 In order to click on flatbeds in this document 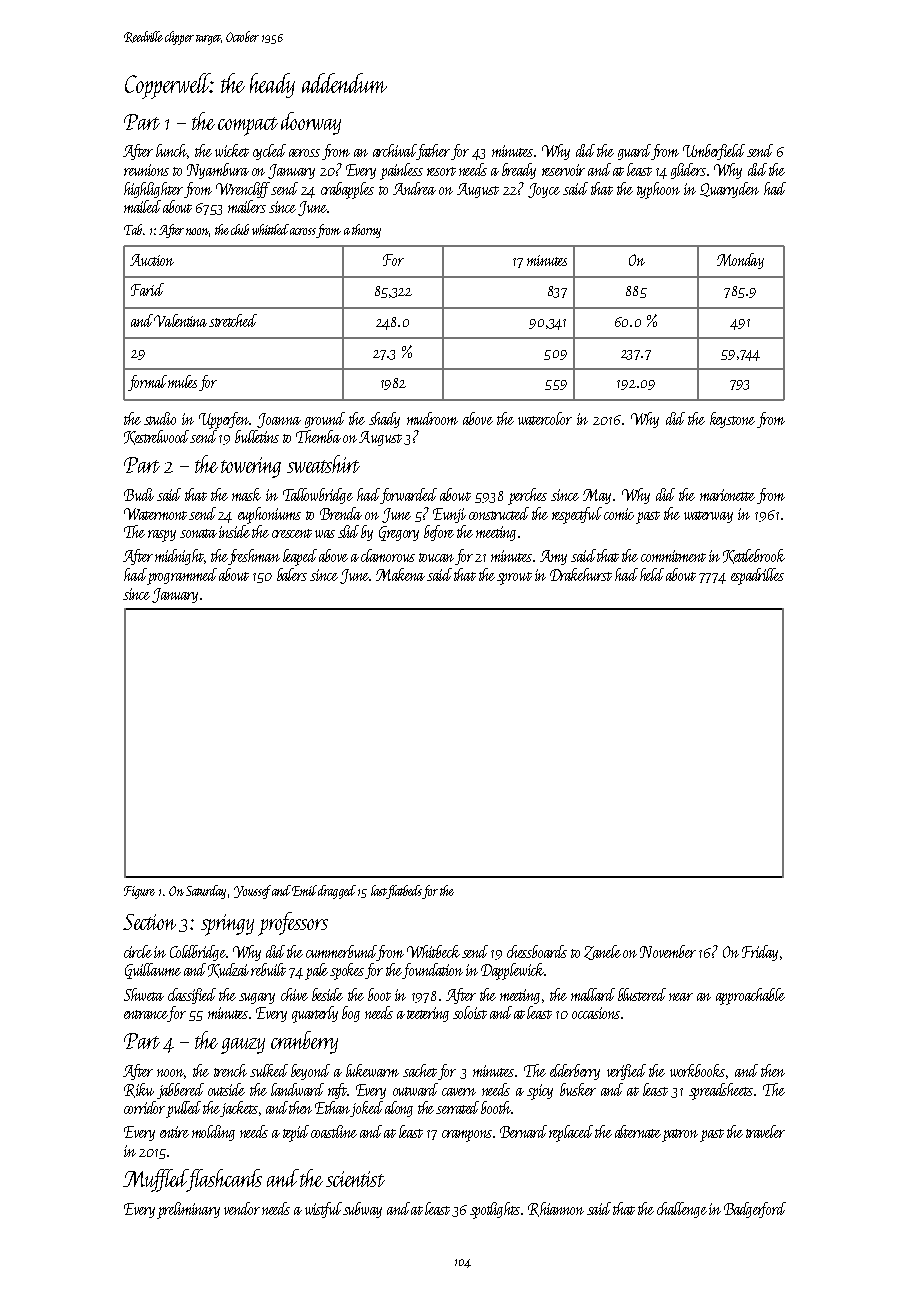, I will do `click(404, 892)`.
